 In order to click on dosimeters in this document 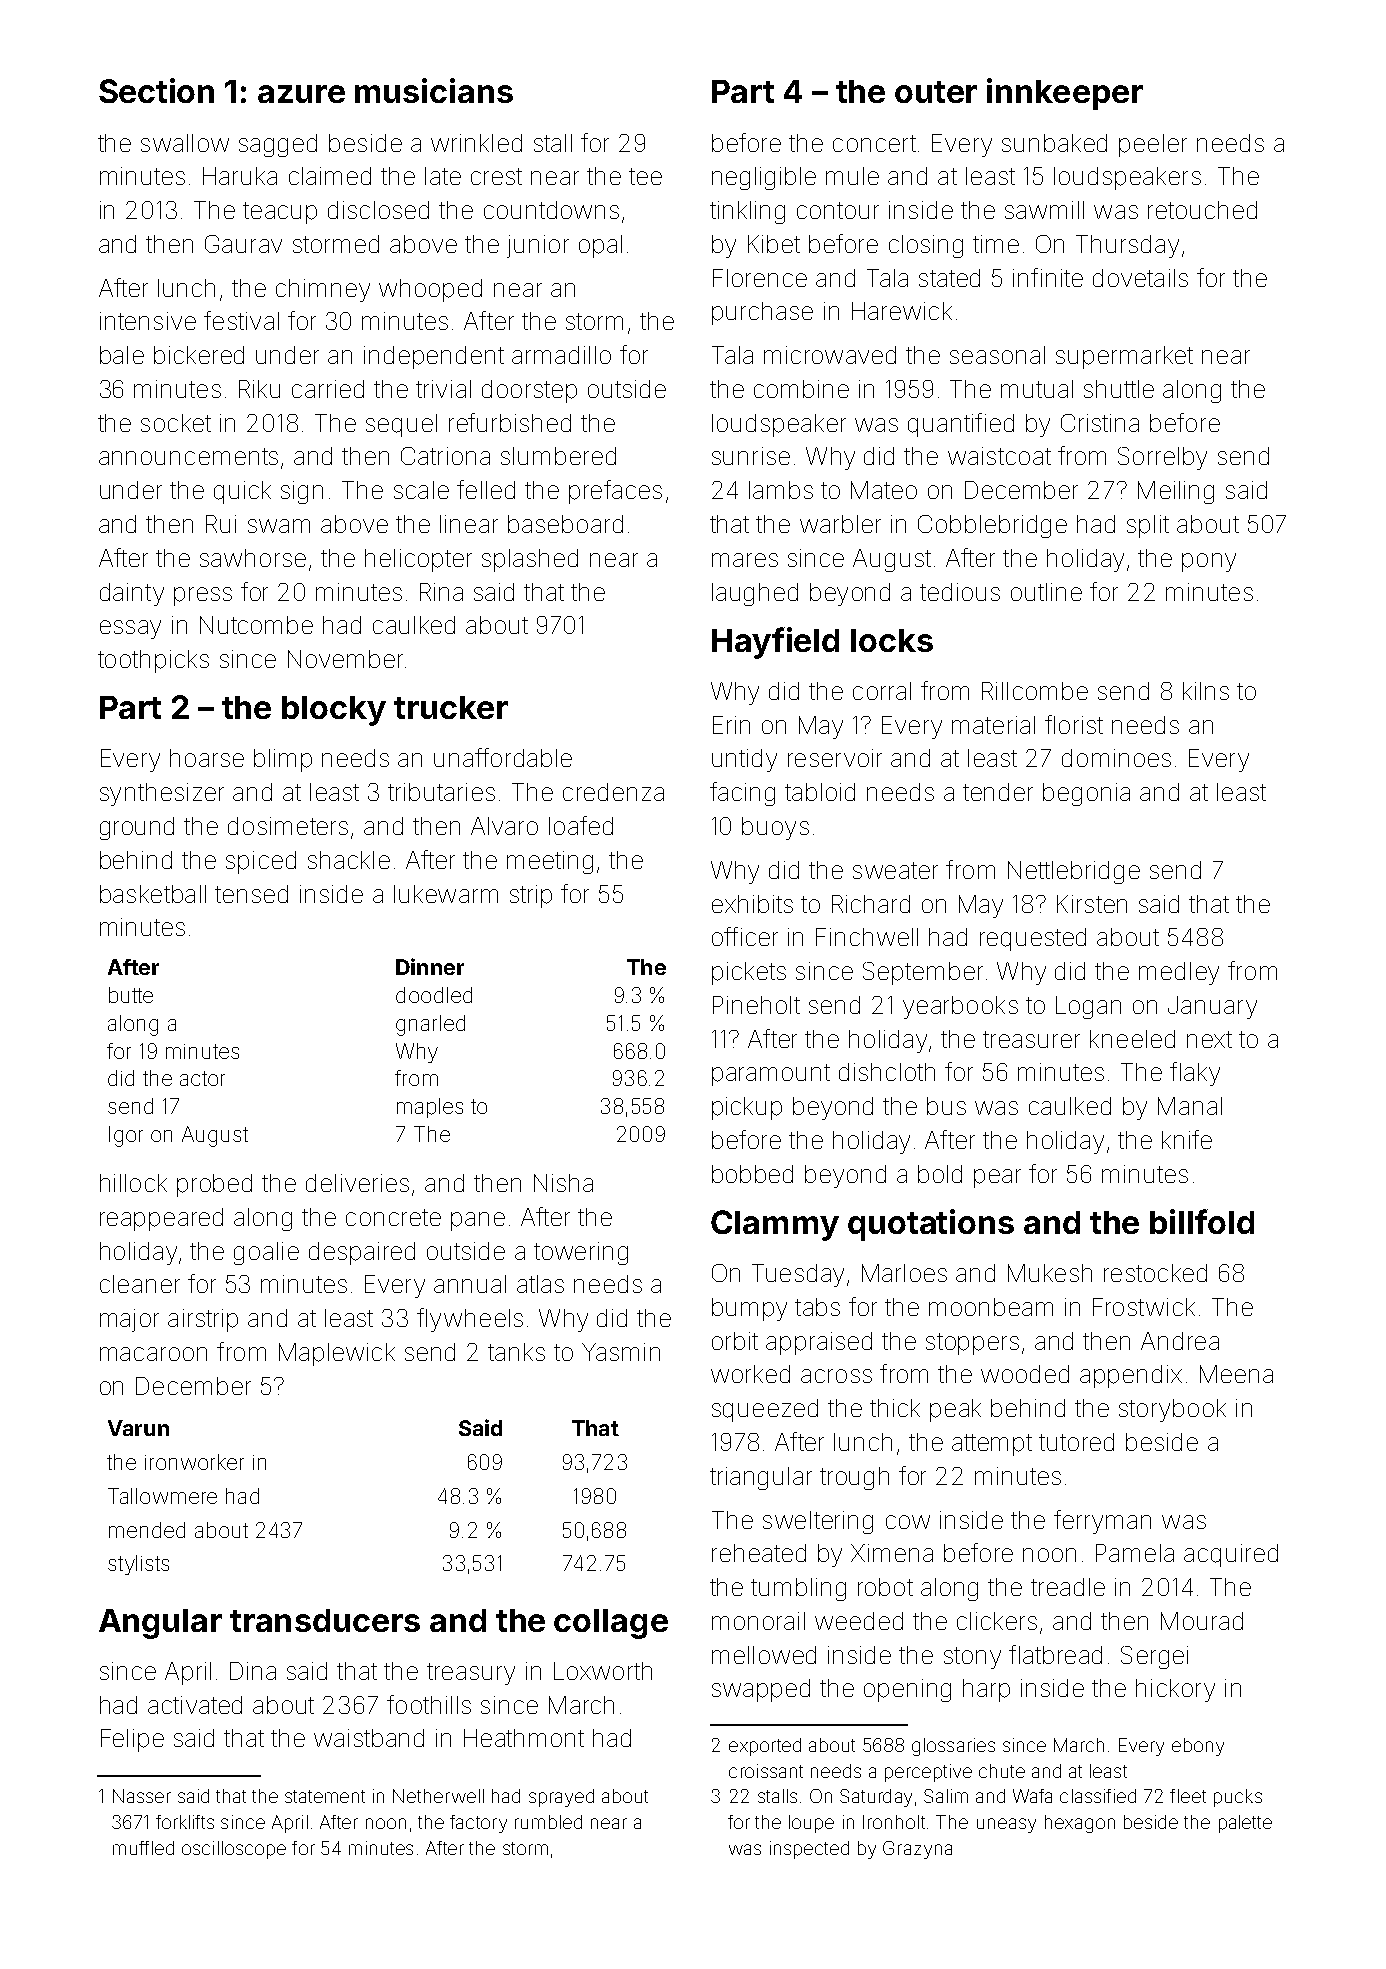, I will do `click(288, 826)`.
